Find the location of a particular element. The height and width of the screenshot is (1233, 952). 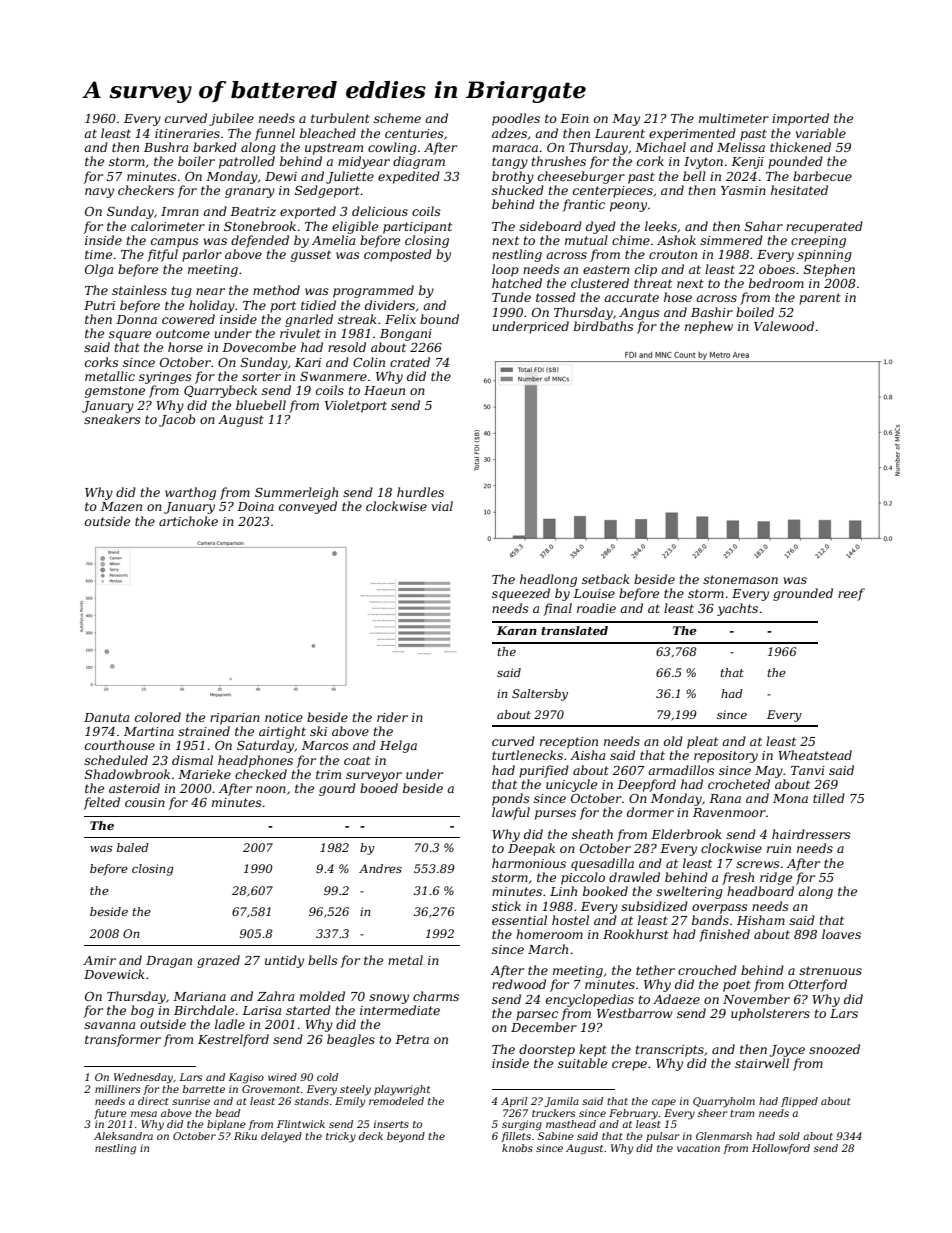

Wheatstead is located at coordinates (815, 755).
